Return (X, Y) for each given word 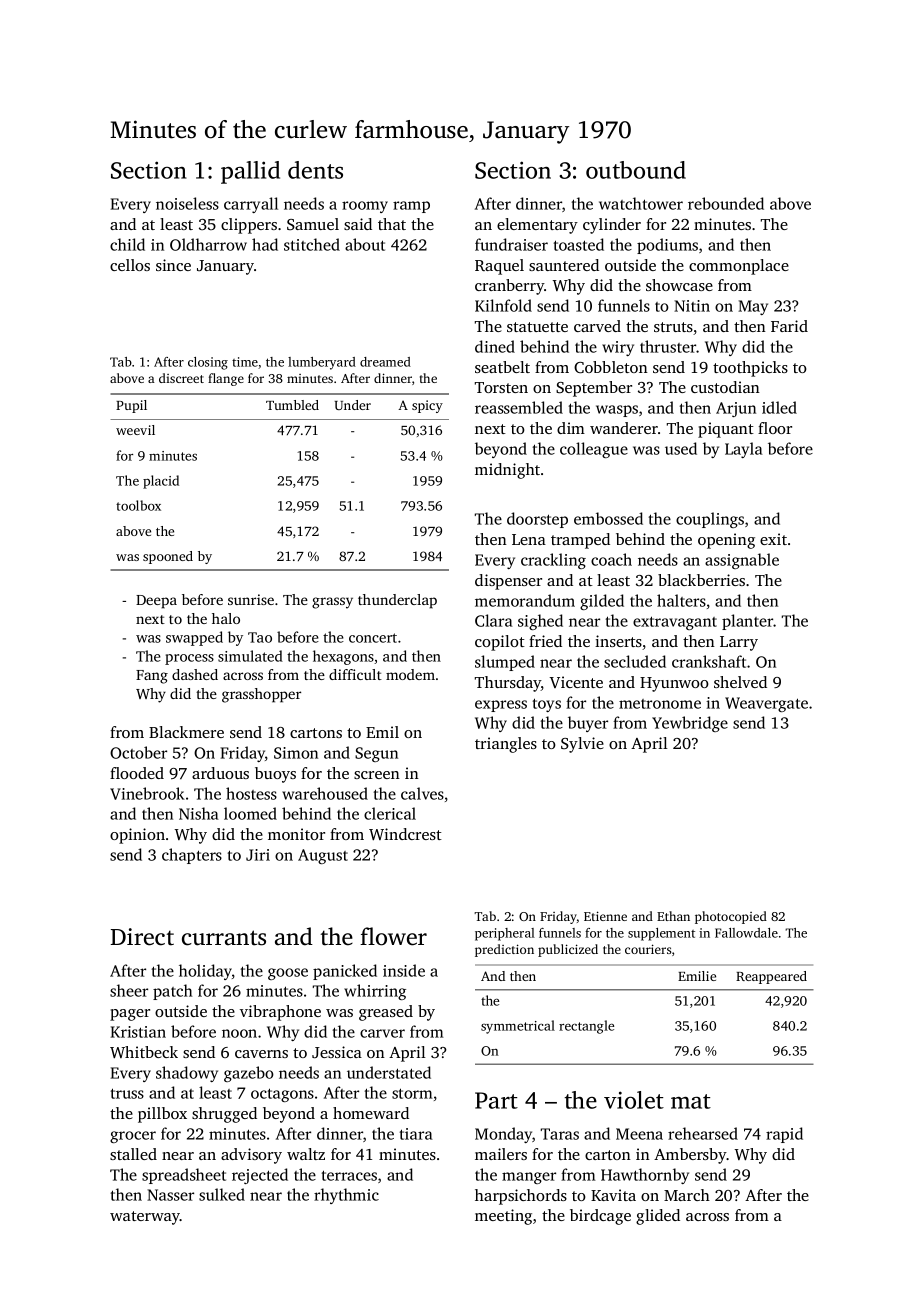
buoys (275, 775)
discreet (181, 378)
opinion (137, 836)
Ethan (673, 916)
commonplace (739, 267)
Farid (789, 326)
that (392, 224)
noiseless (187, 203)
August (323, 856)
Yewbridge (690, 724)
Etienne (605, 916)
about (365, 244)
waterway (145, 1218)
